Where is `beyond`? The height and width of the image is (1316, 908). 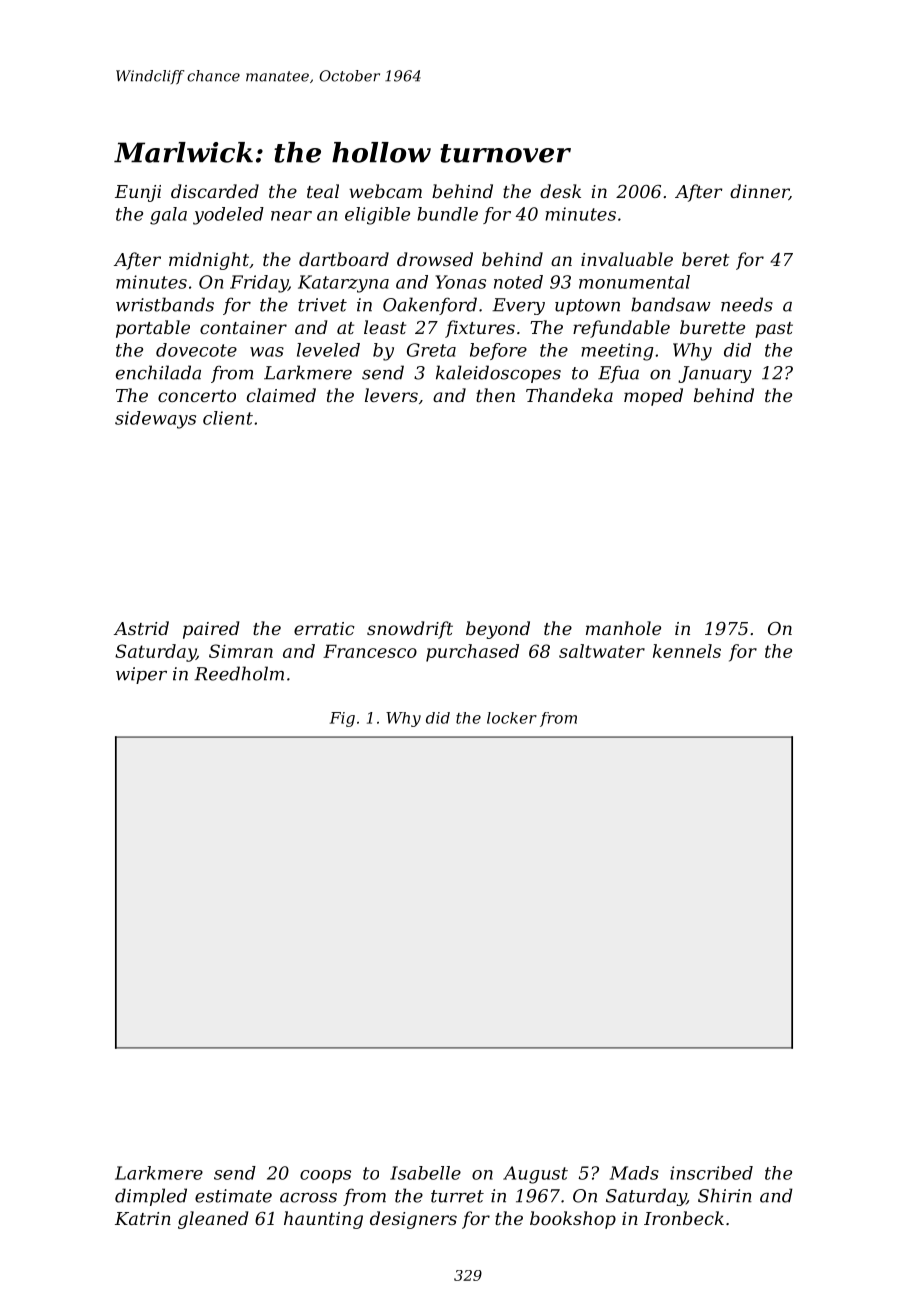
beyond is located at coordinates (498, 630).
